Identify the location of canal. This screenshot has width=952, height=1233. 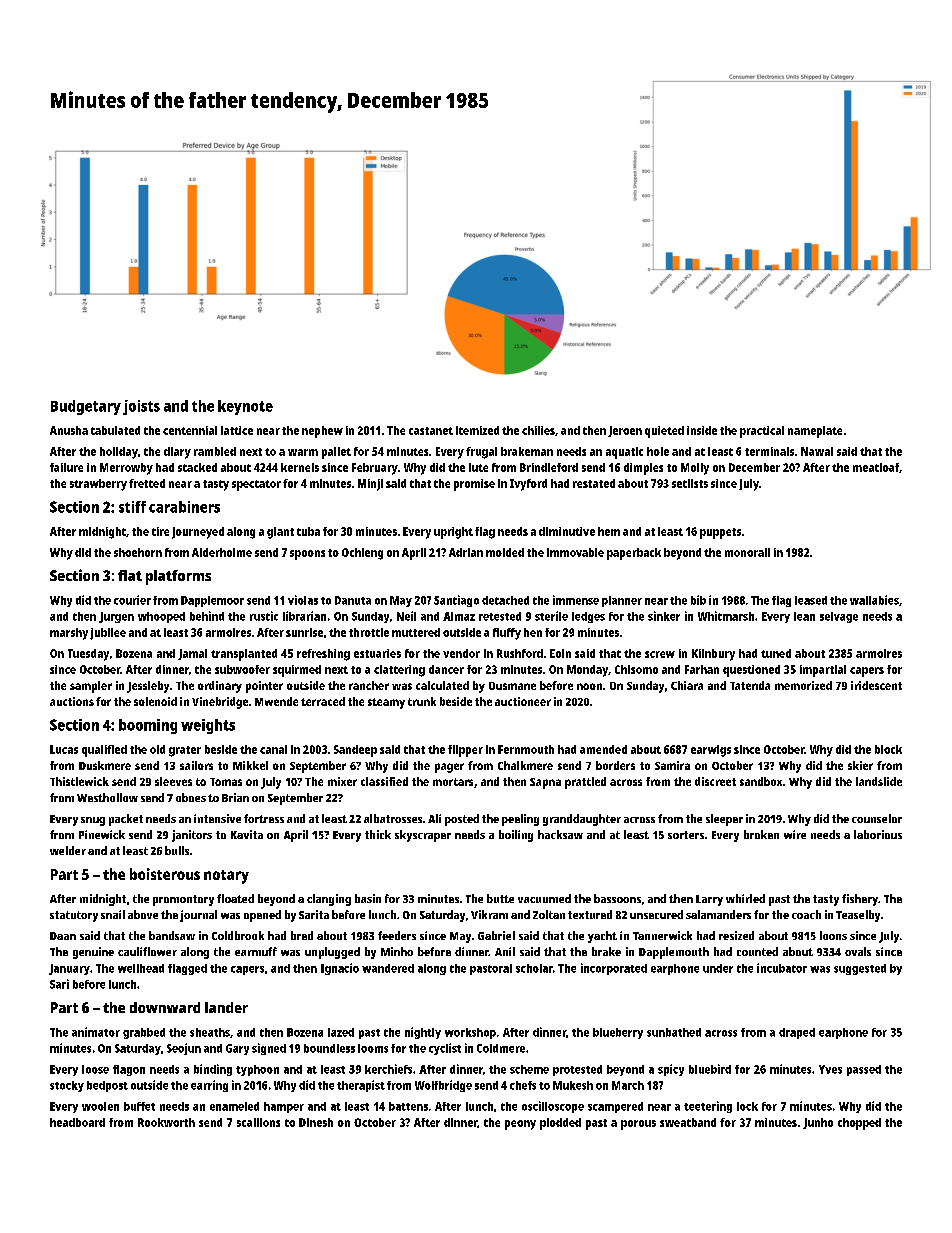
(273, 749).
